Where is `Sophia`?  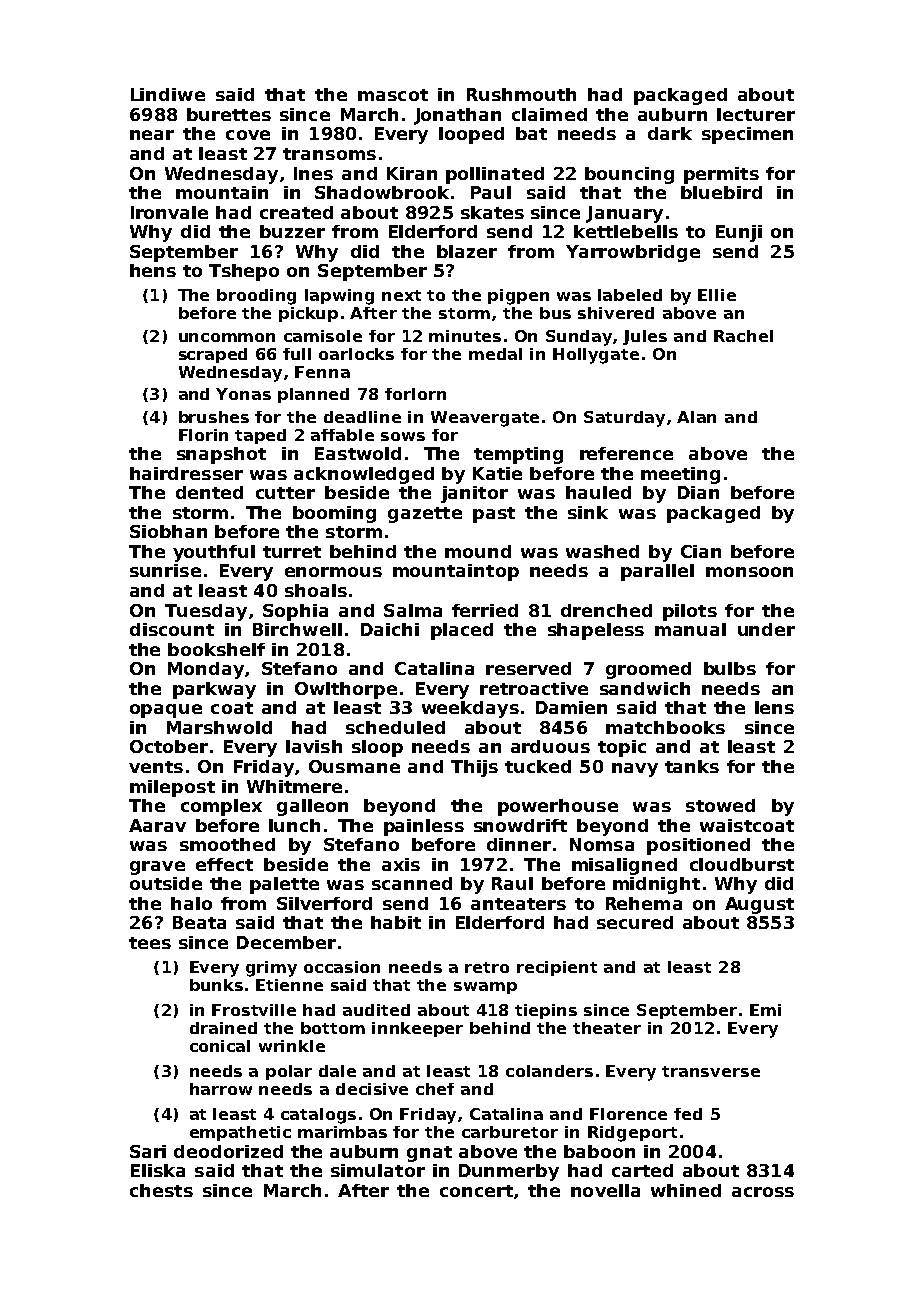 Sophia is located at coordinates (295, 612).
